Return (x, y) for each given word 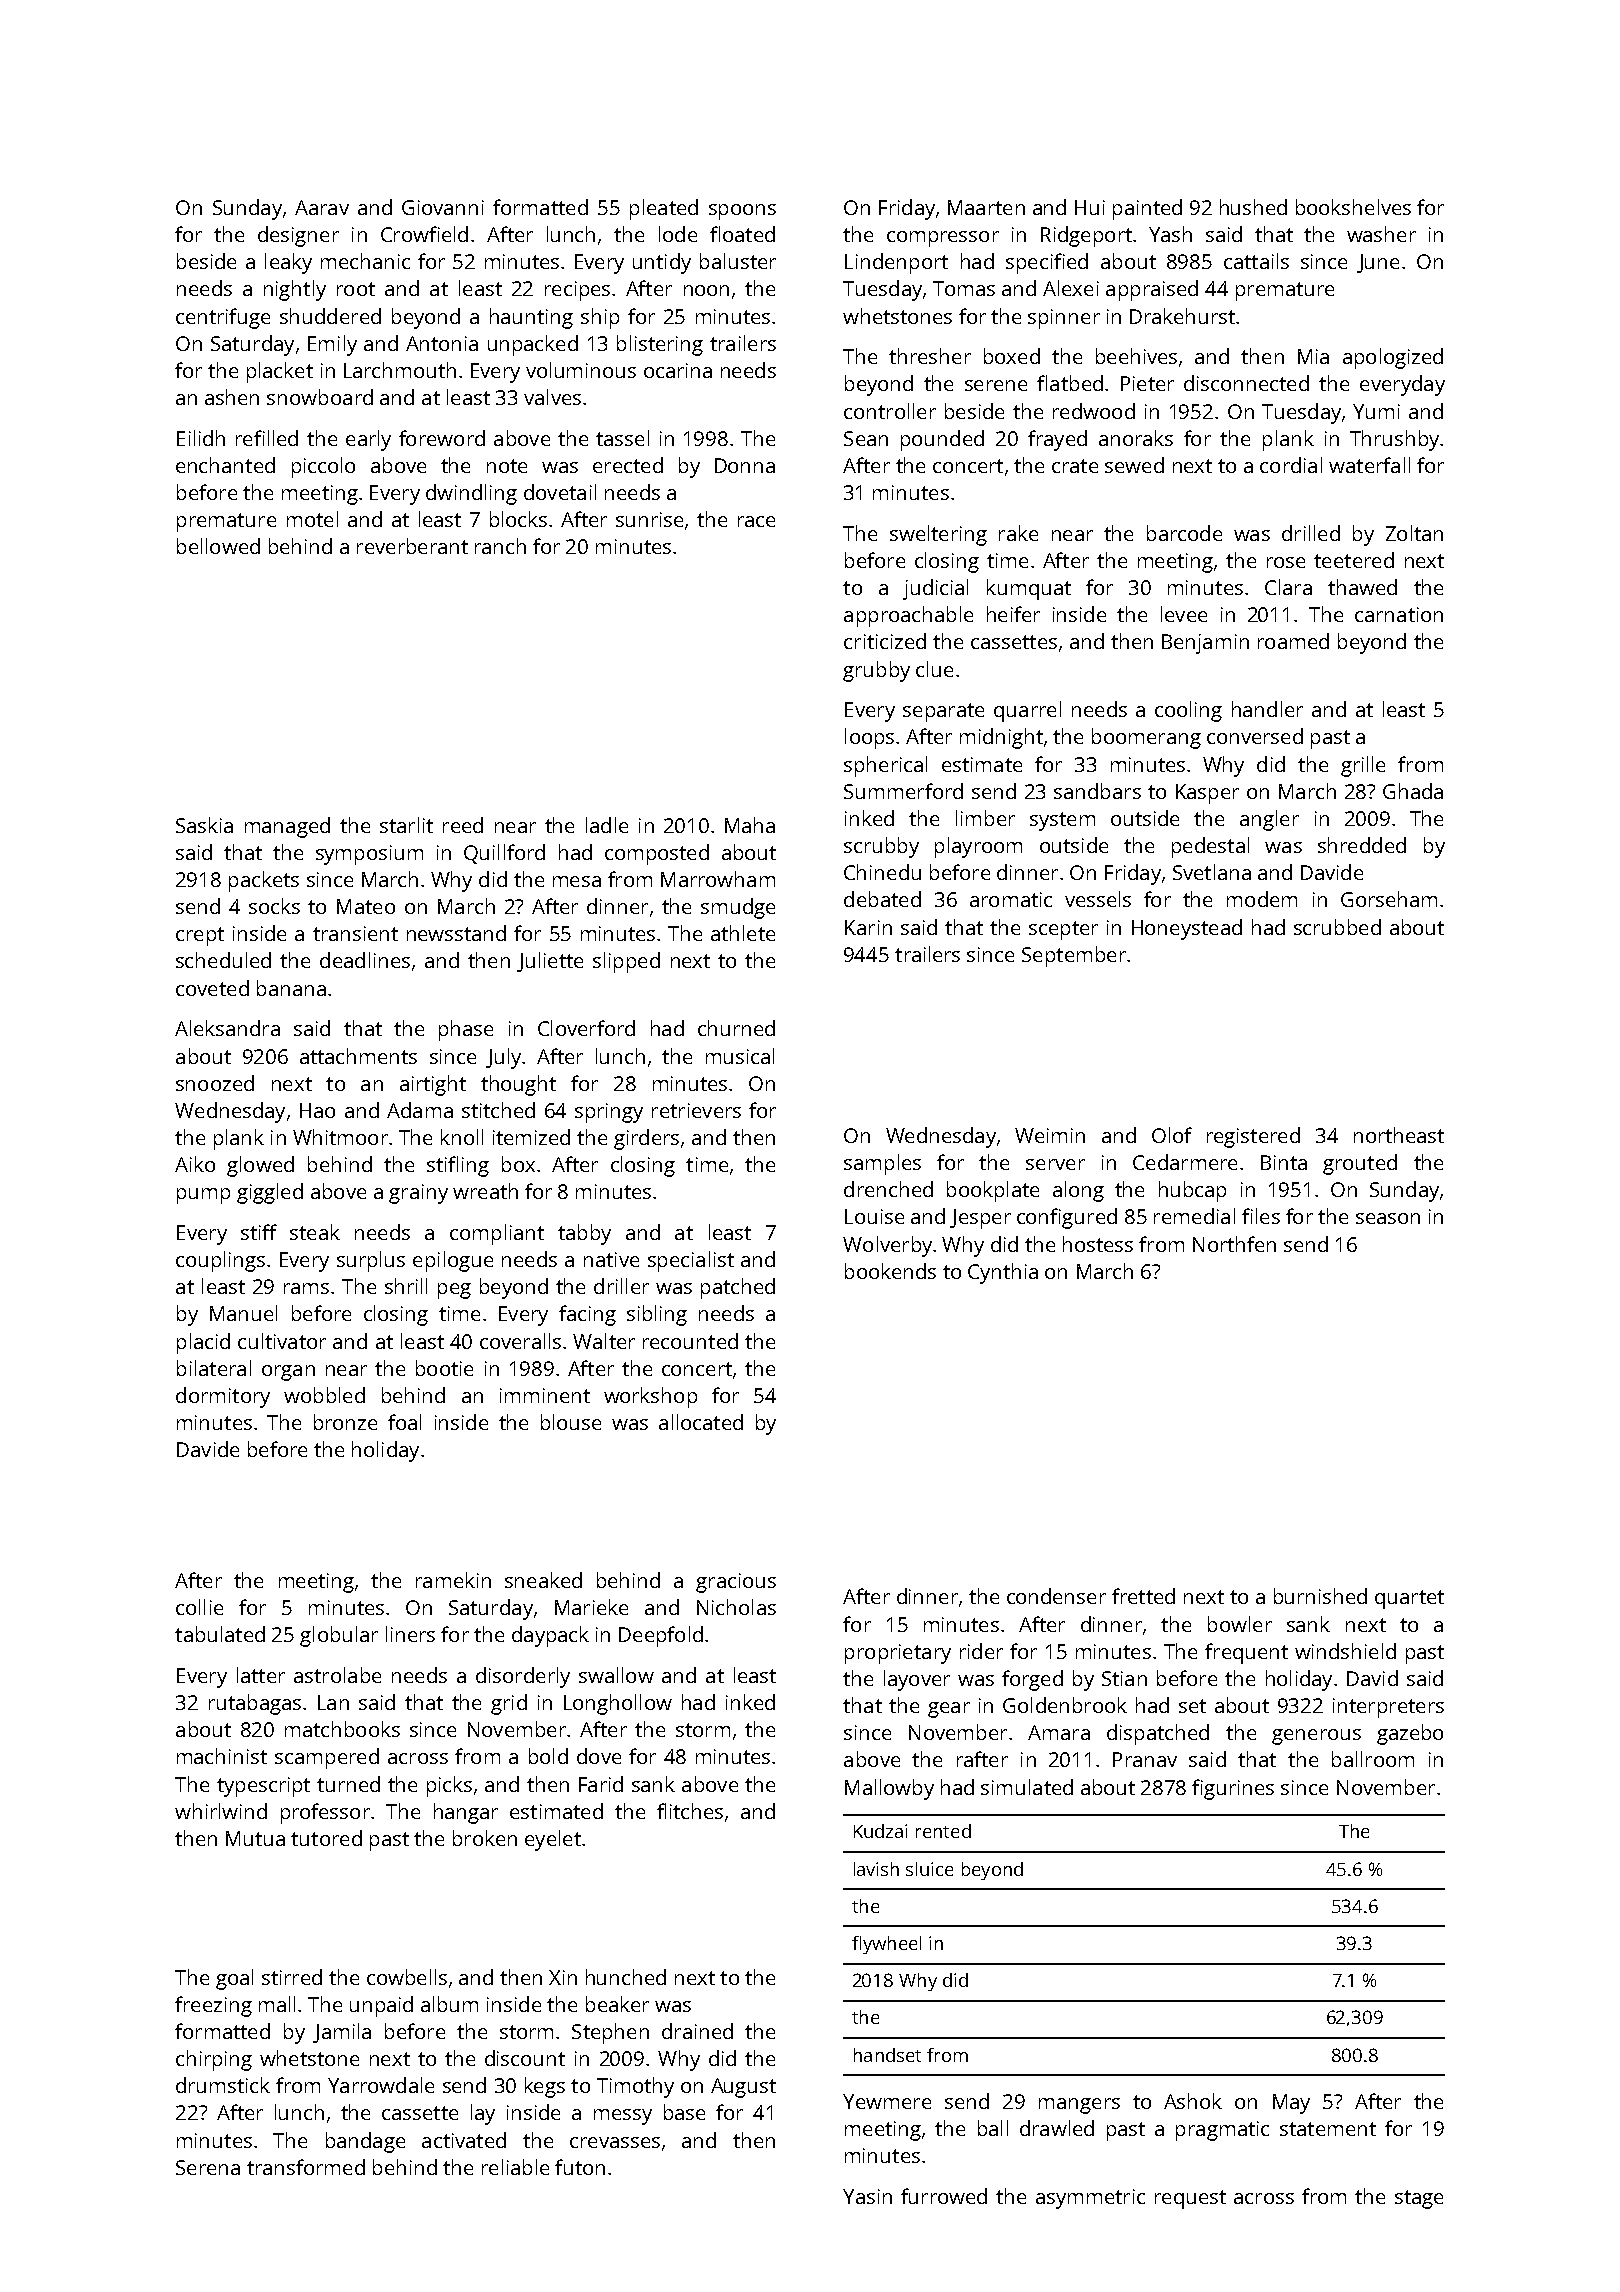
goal (234, 1979)
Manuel (243, 1313)
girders (646, 1139)
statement (1328, 2129)
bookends (890, 1271)
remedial (1194, 1216)
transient (355, 933)
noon (706, 290)
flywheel (886, 1945)
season (1388, 1218)
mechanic (365, 261)
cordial (1291, 465)
